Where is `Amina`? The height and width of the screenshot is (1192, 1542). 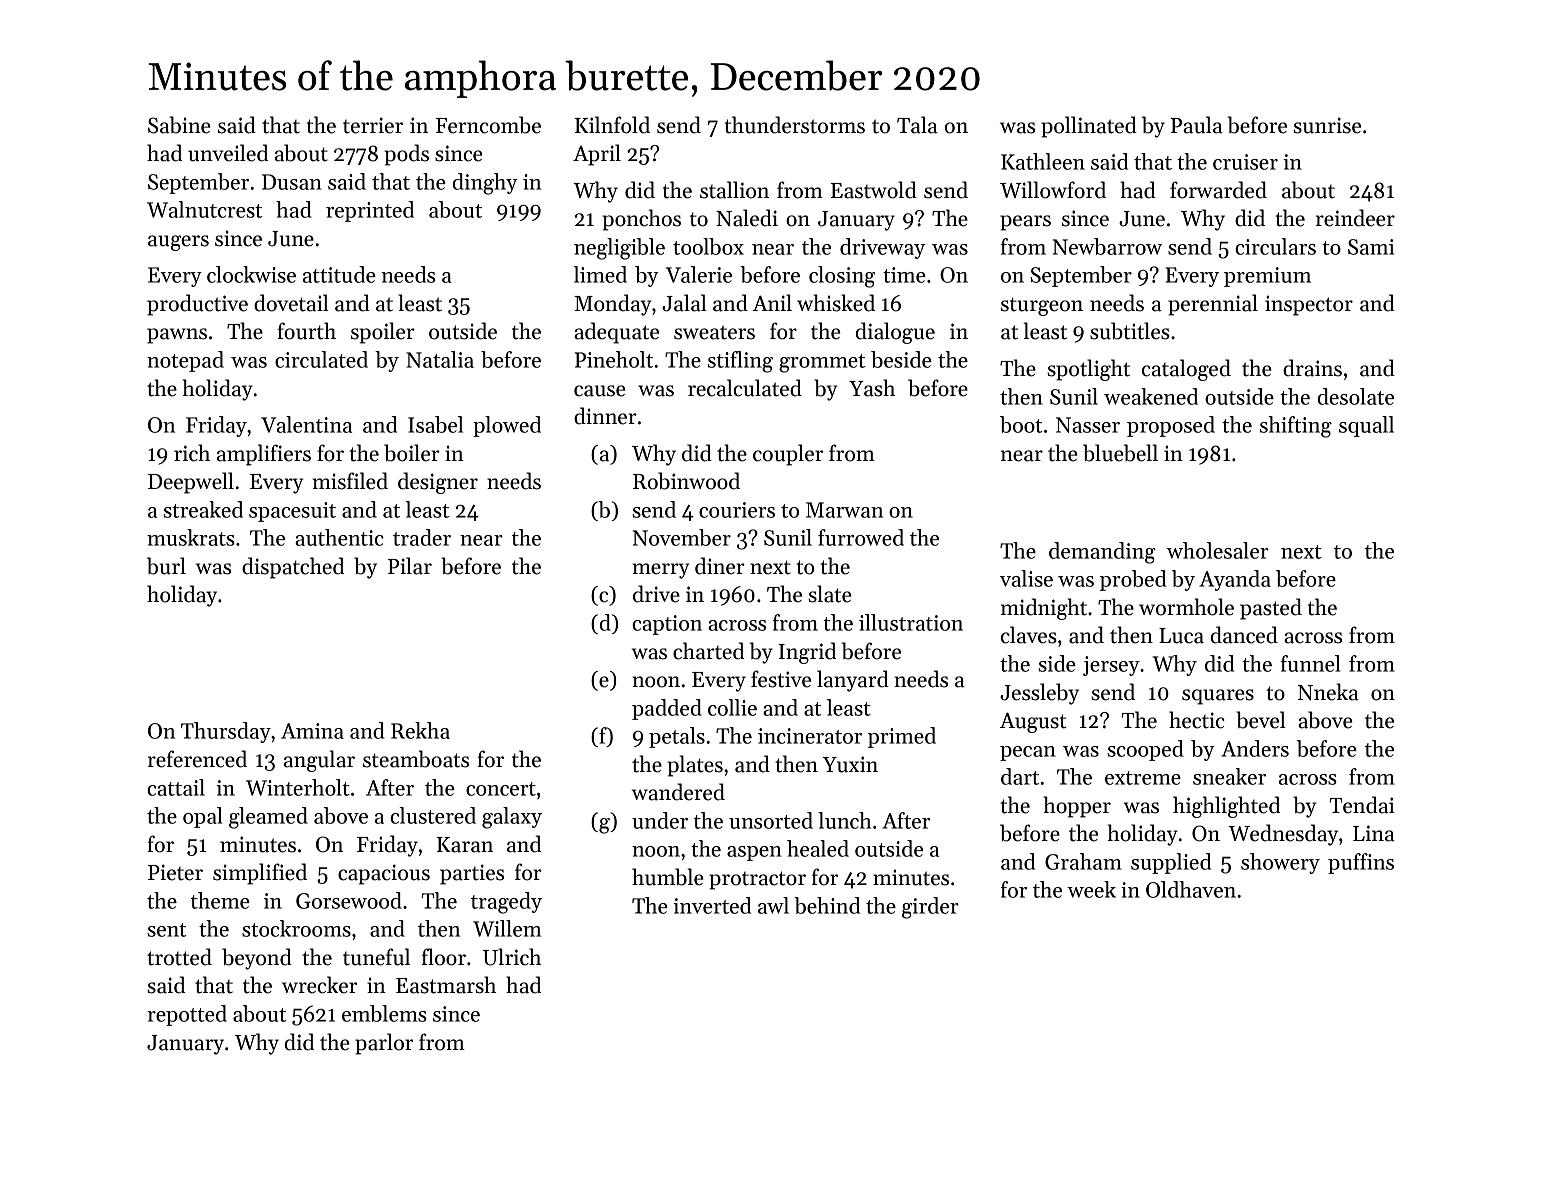
Amina is located at coordinates (312, 731).
